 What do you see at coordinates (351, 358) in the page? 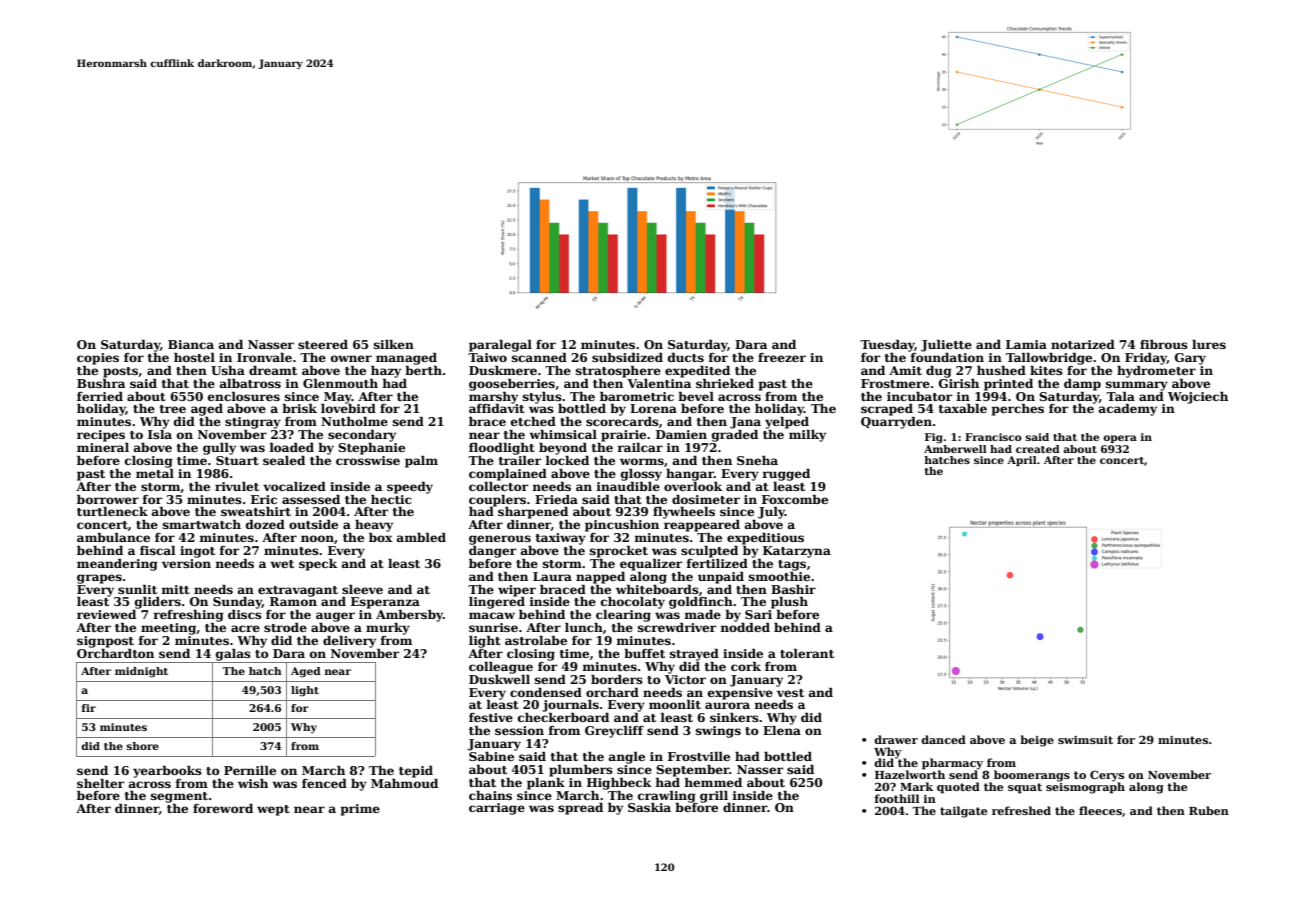
I see `owner` at bounding box center [351, 358].
